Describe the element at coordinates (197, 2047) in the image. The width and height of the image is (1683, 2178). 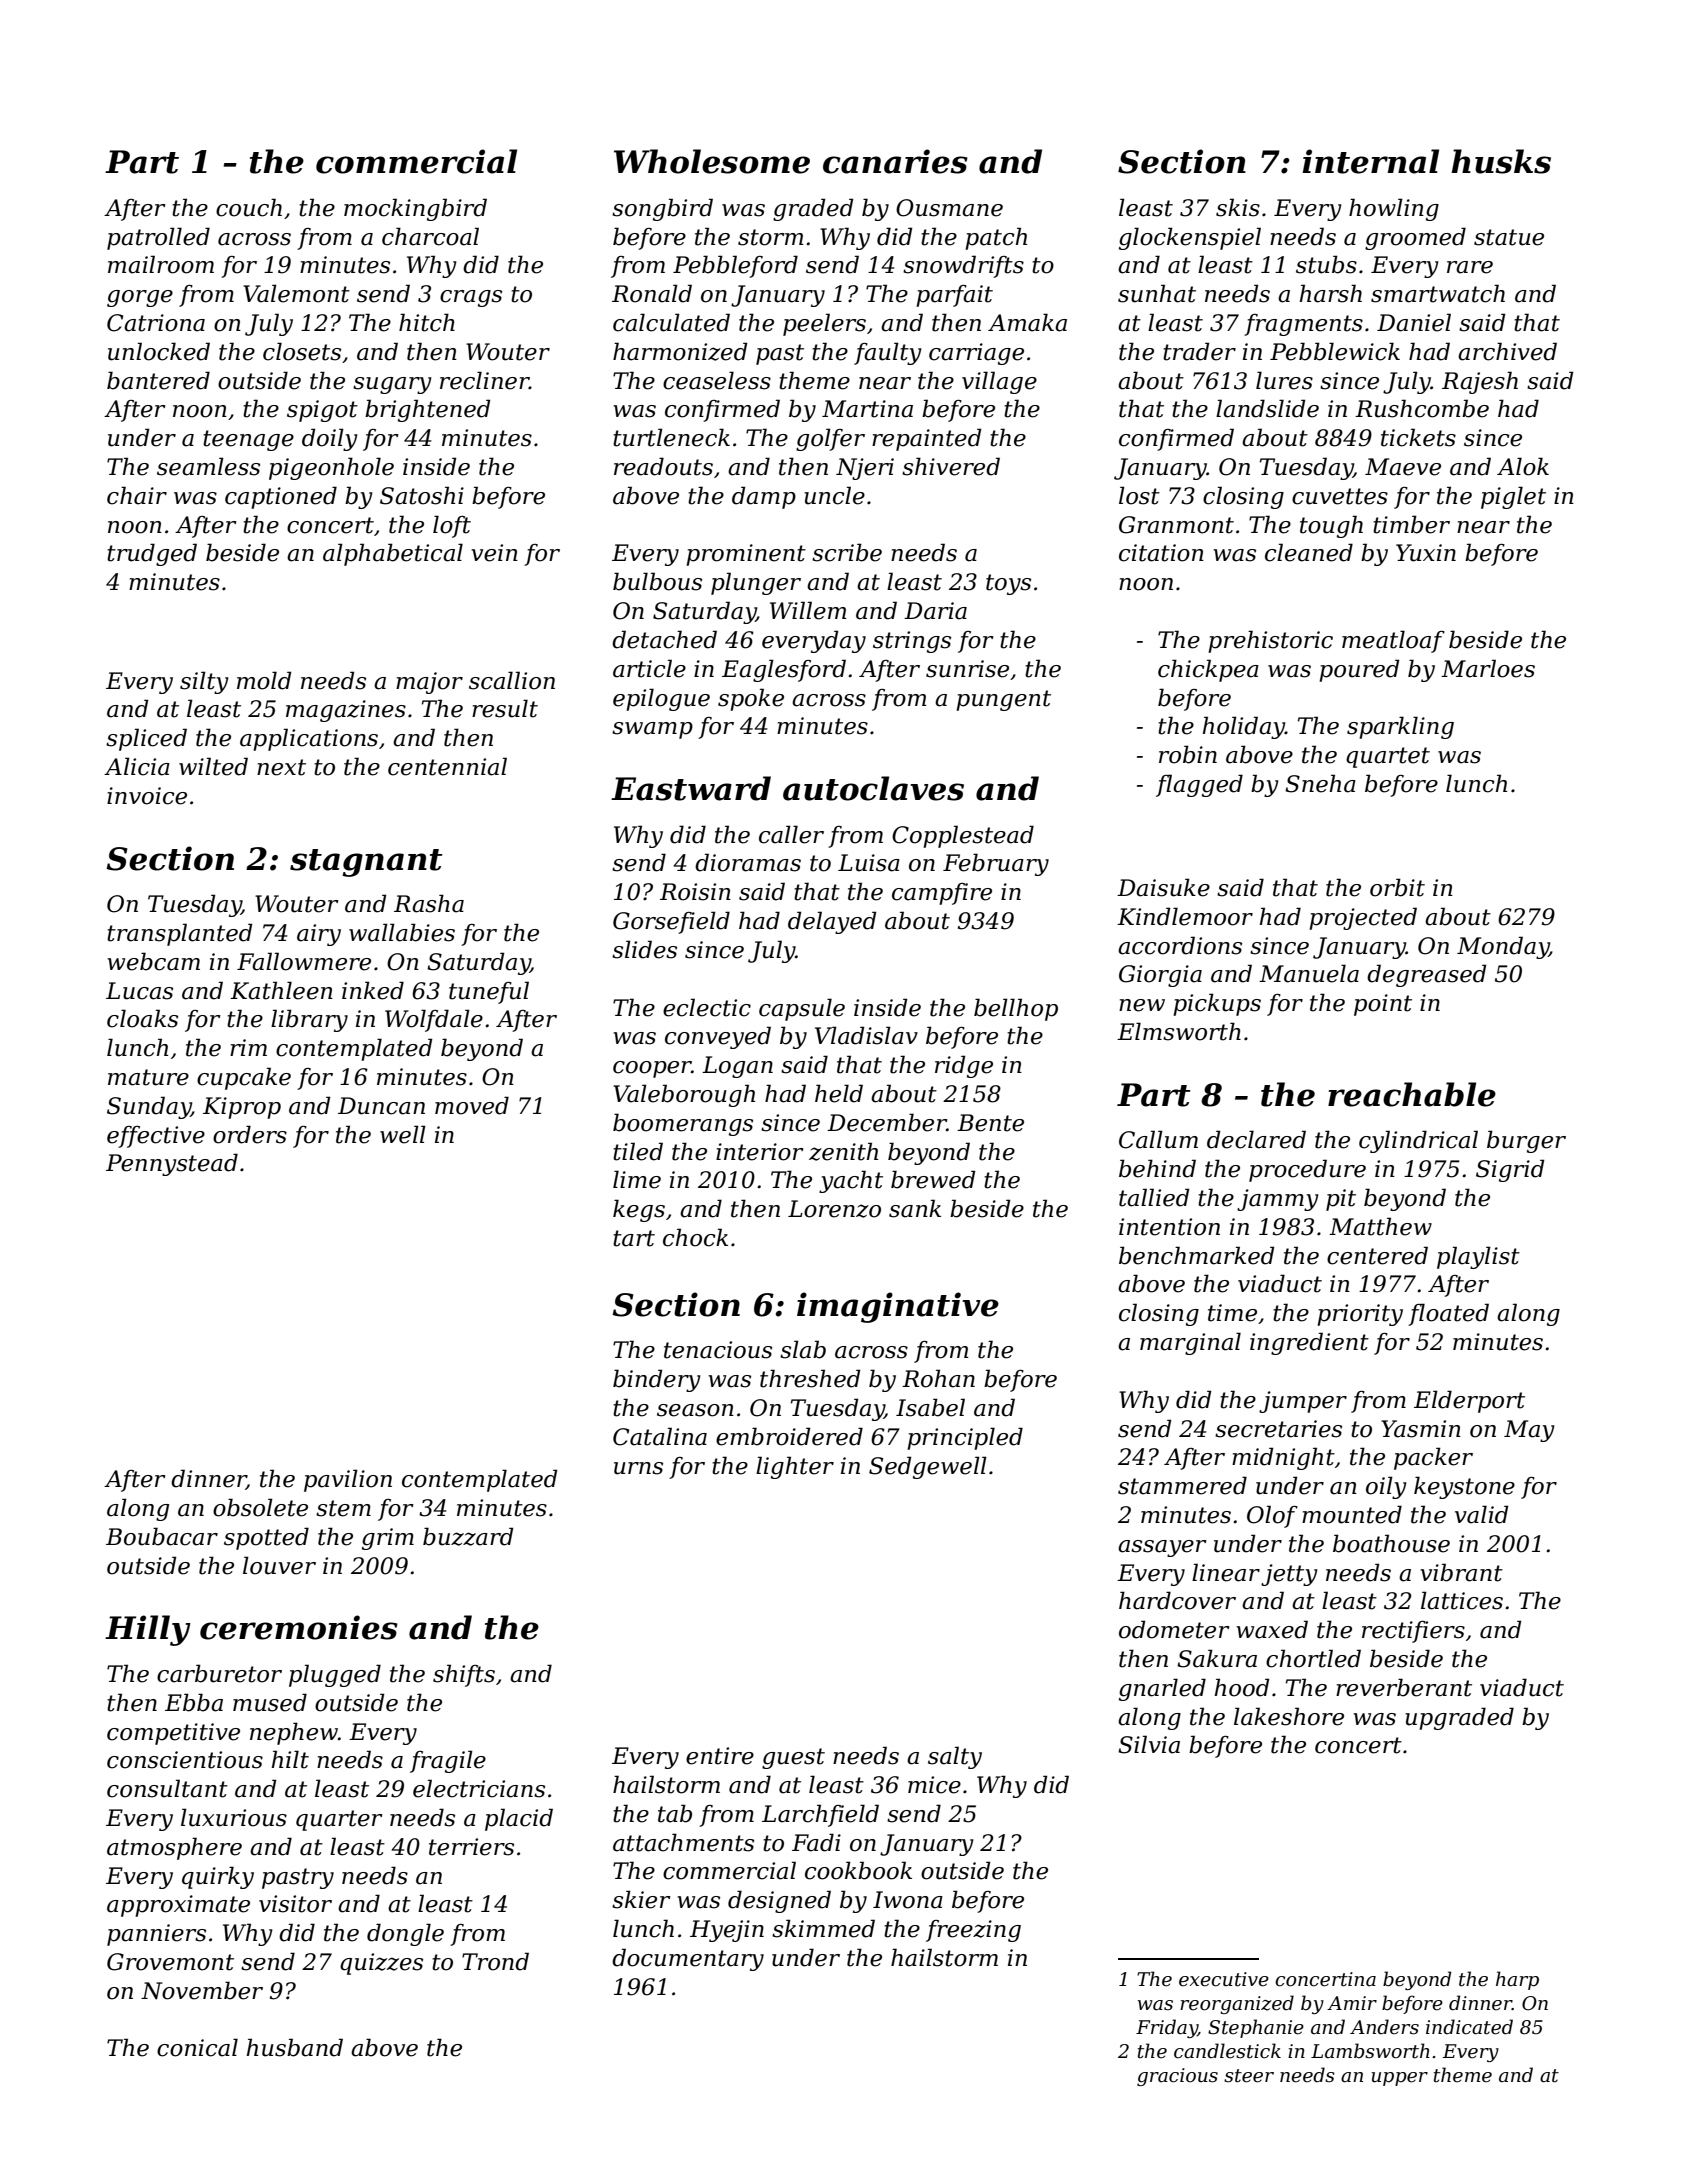
I see `conical` at that location.
